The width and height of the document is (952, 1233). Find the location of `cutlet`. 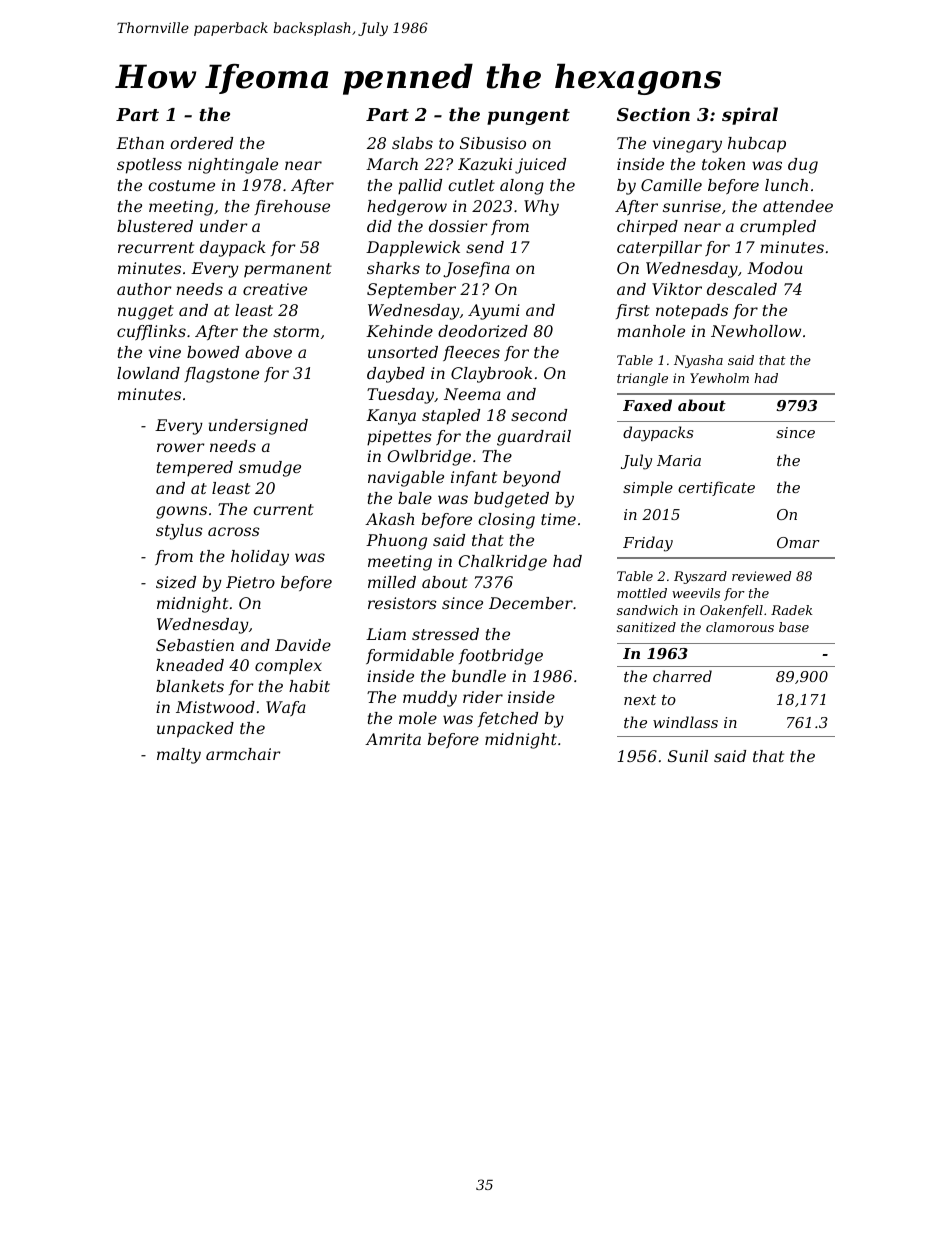

cutlet is located at coordinates (471, 185).
